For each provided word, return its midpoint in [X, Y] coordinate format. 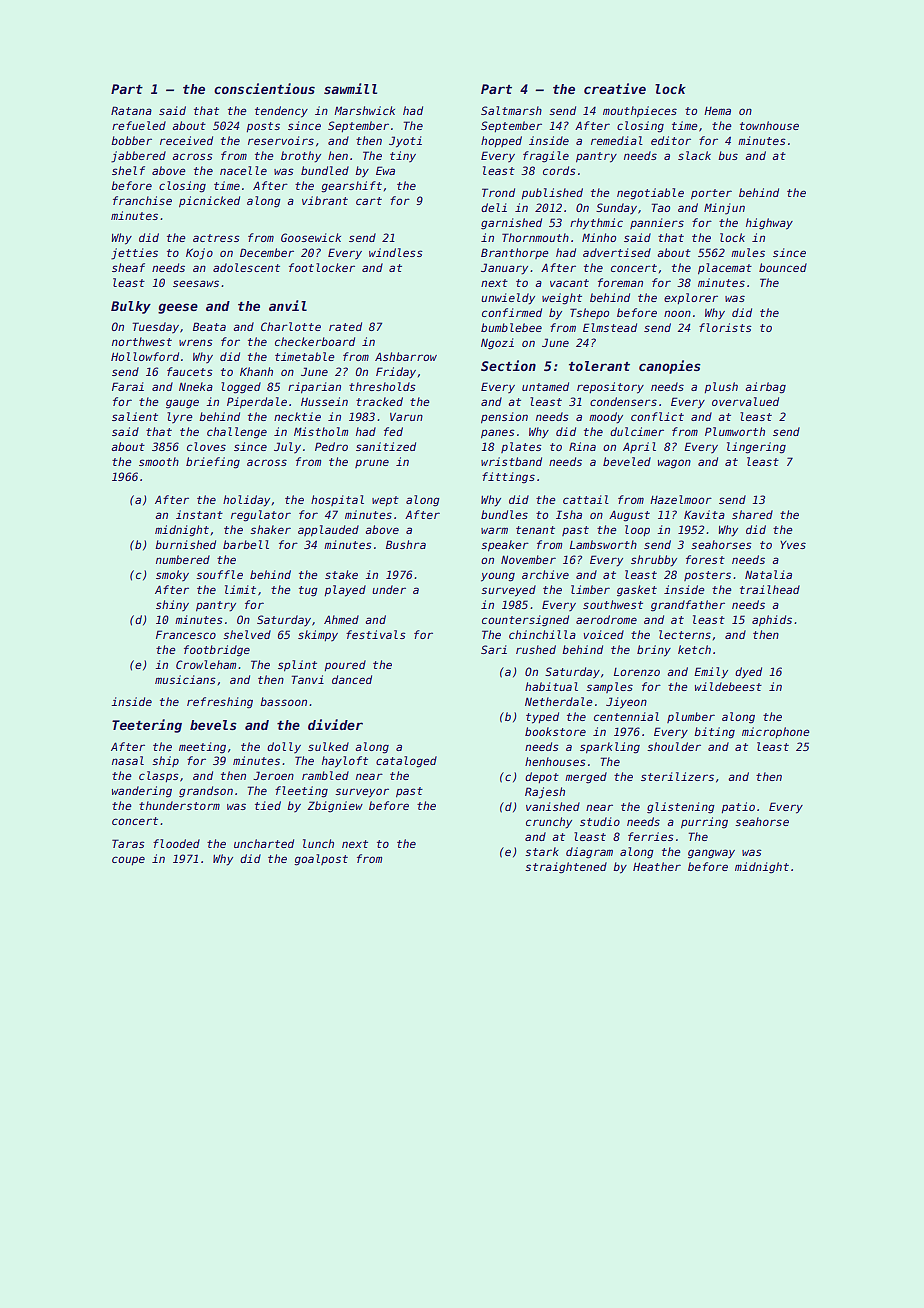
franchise [142, 200]
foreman [620, 282]
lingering [756, 448]
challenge [237, 433]
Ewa [385, 170]
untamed [545, 386]
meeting [202, 748]
